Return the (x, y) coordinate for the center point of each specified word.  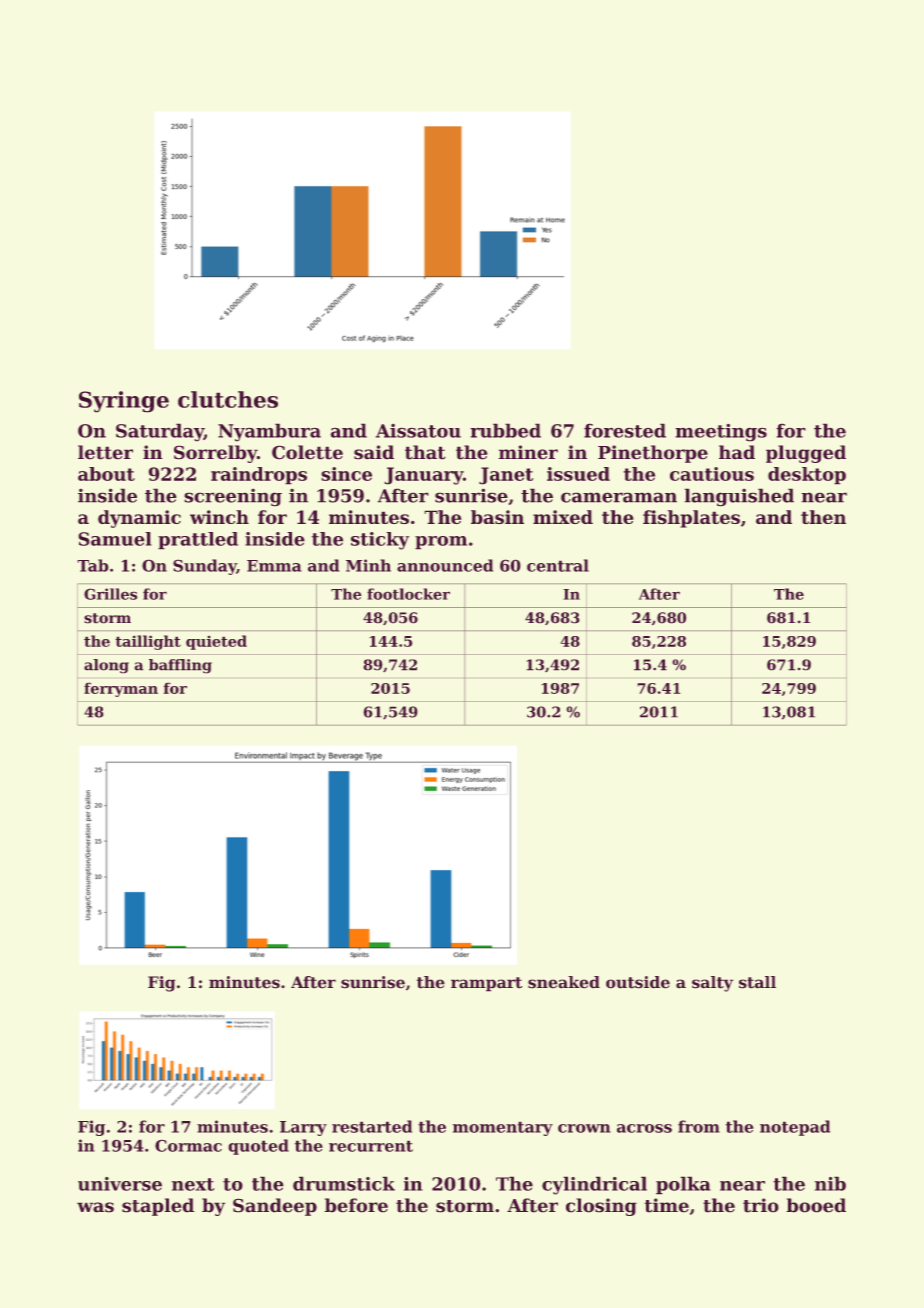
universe (120, 1184)
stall (757, 982)
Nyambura (269, 432)
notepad (795, 1128)
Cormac (188, 1145)
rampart (486, 984)
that (425, 452)
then (823, 517)
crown (584, 1128)
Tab (93, 565)
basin (497, 517)
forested (625, 430)
